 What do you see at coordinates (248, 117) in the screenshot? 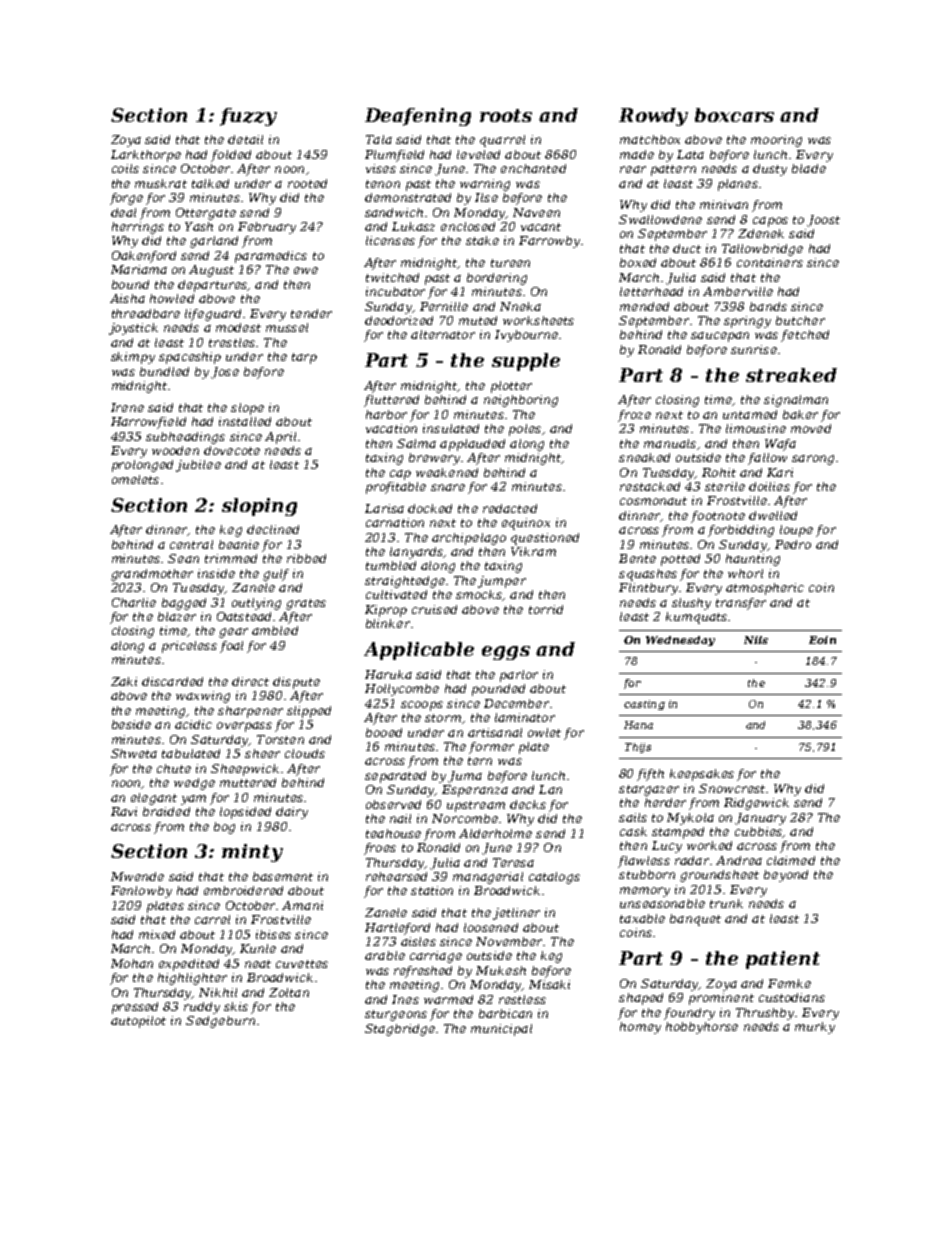
I see `fuzzy` at bounding box center [248, 117].
